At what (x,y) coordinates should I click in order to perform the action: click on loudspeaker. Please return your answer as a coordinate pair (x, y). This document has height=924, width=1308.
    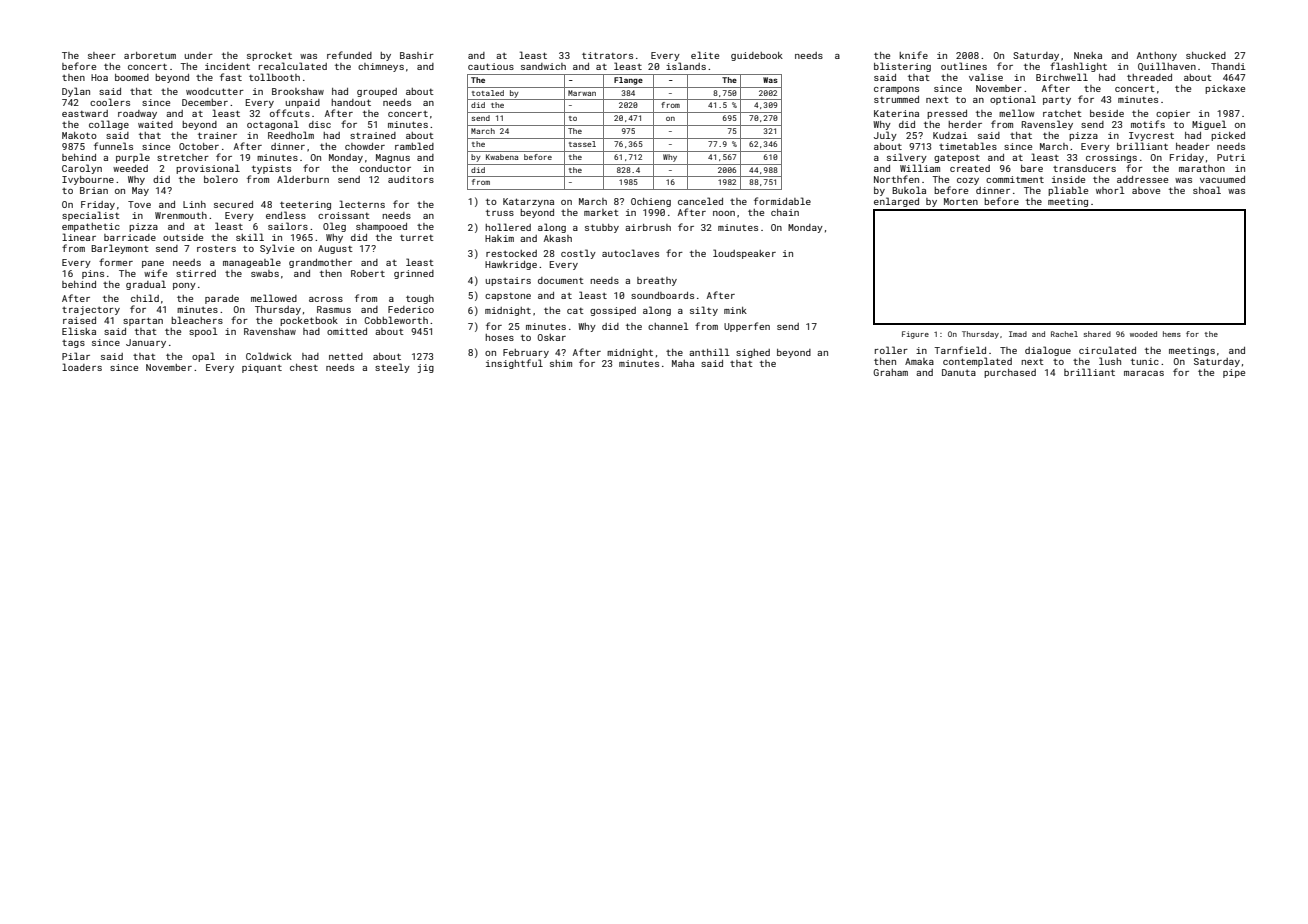
    Looking at the image, I should click on (744, 254).
